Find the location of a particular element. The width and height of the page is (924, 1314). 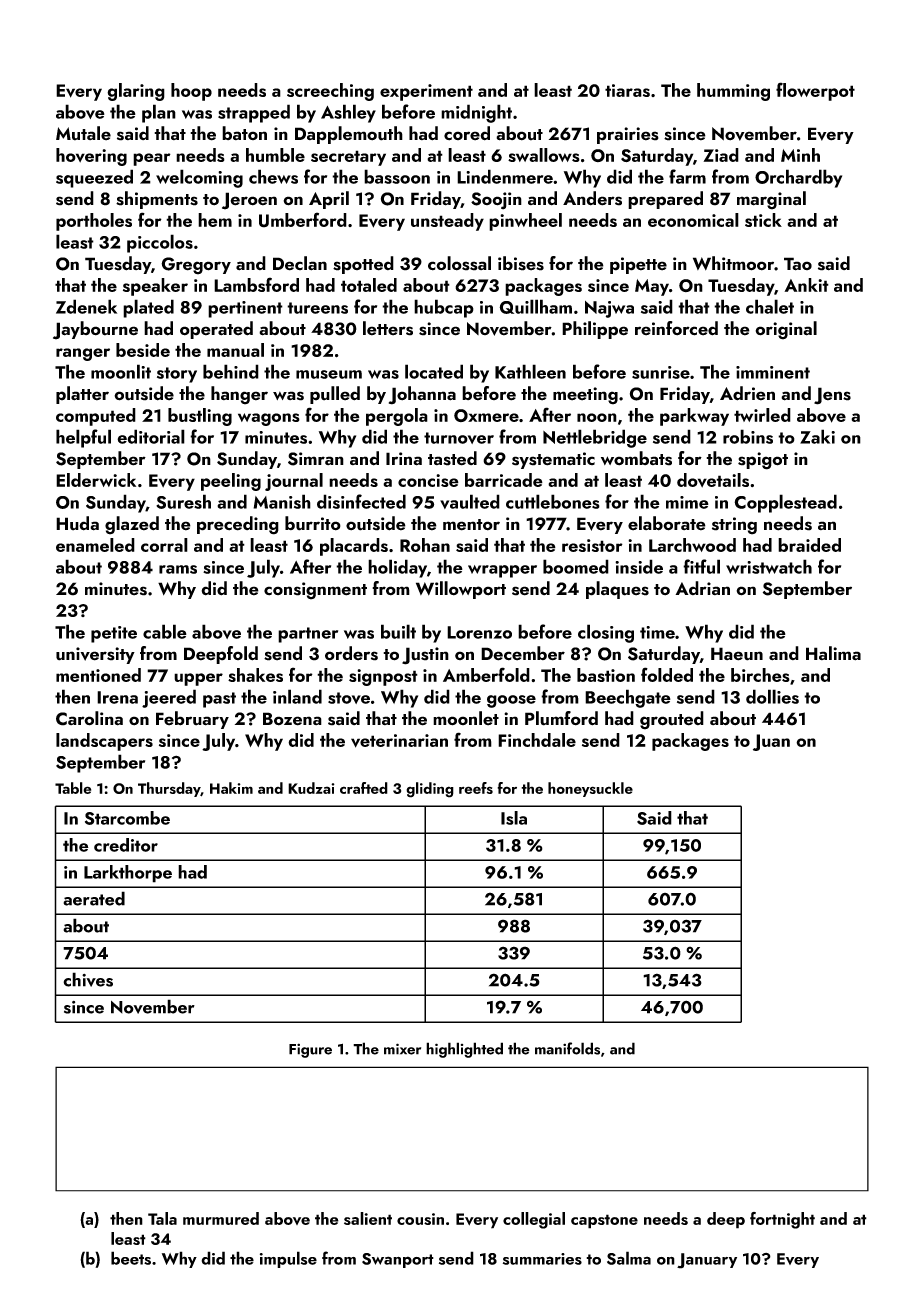

manifolds is located at coordinates (567, 1048).
